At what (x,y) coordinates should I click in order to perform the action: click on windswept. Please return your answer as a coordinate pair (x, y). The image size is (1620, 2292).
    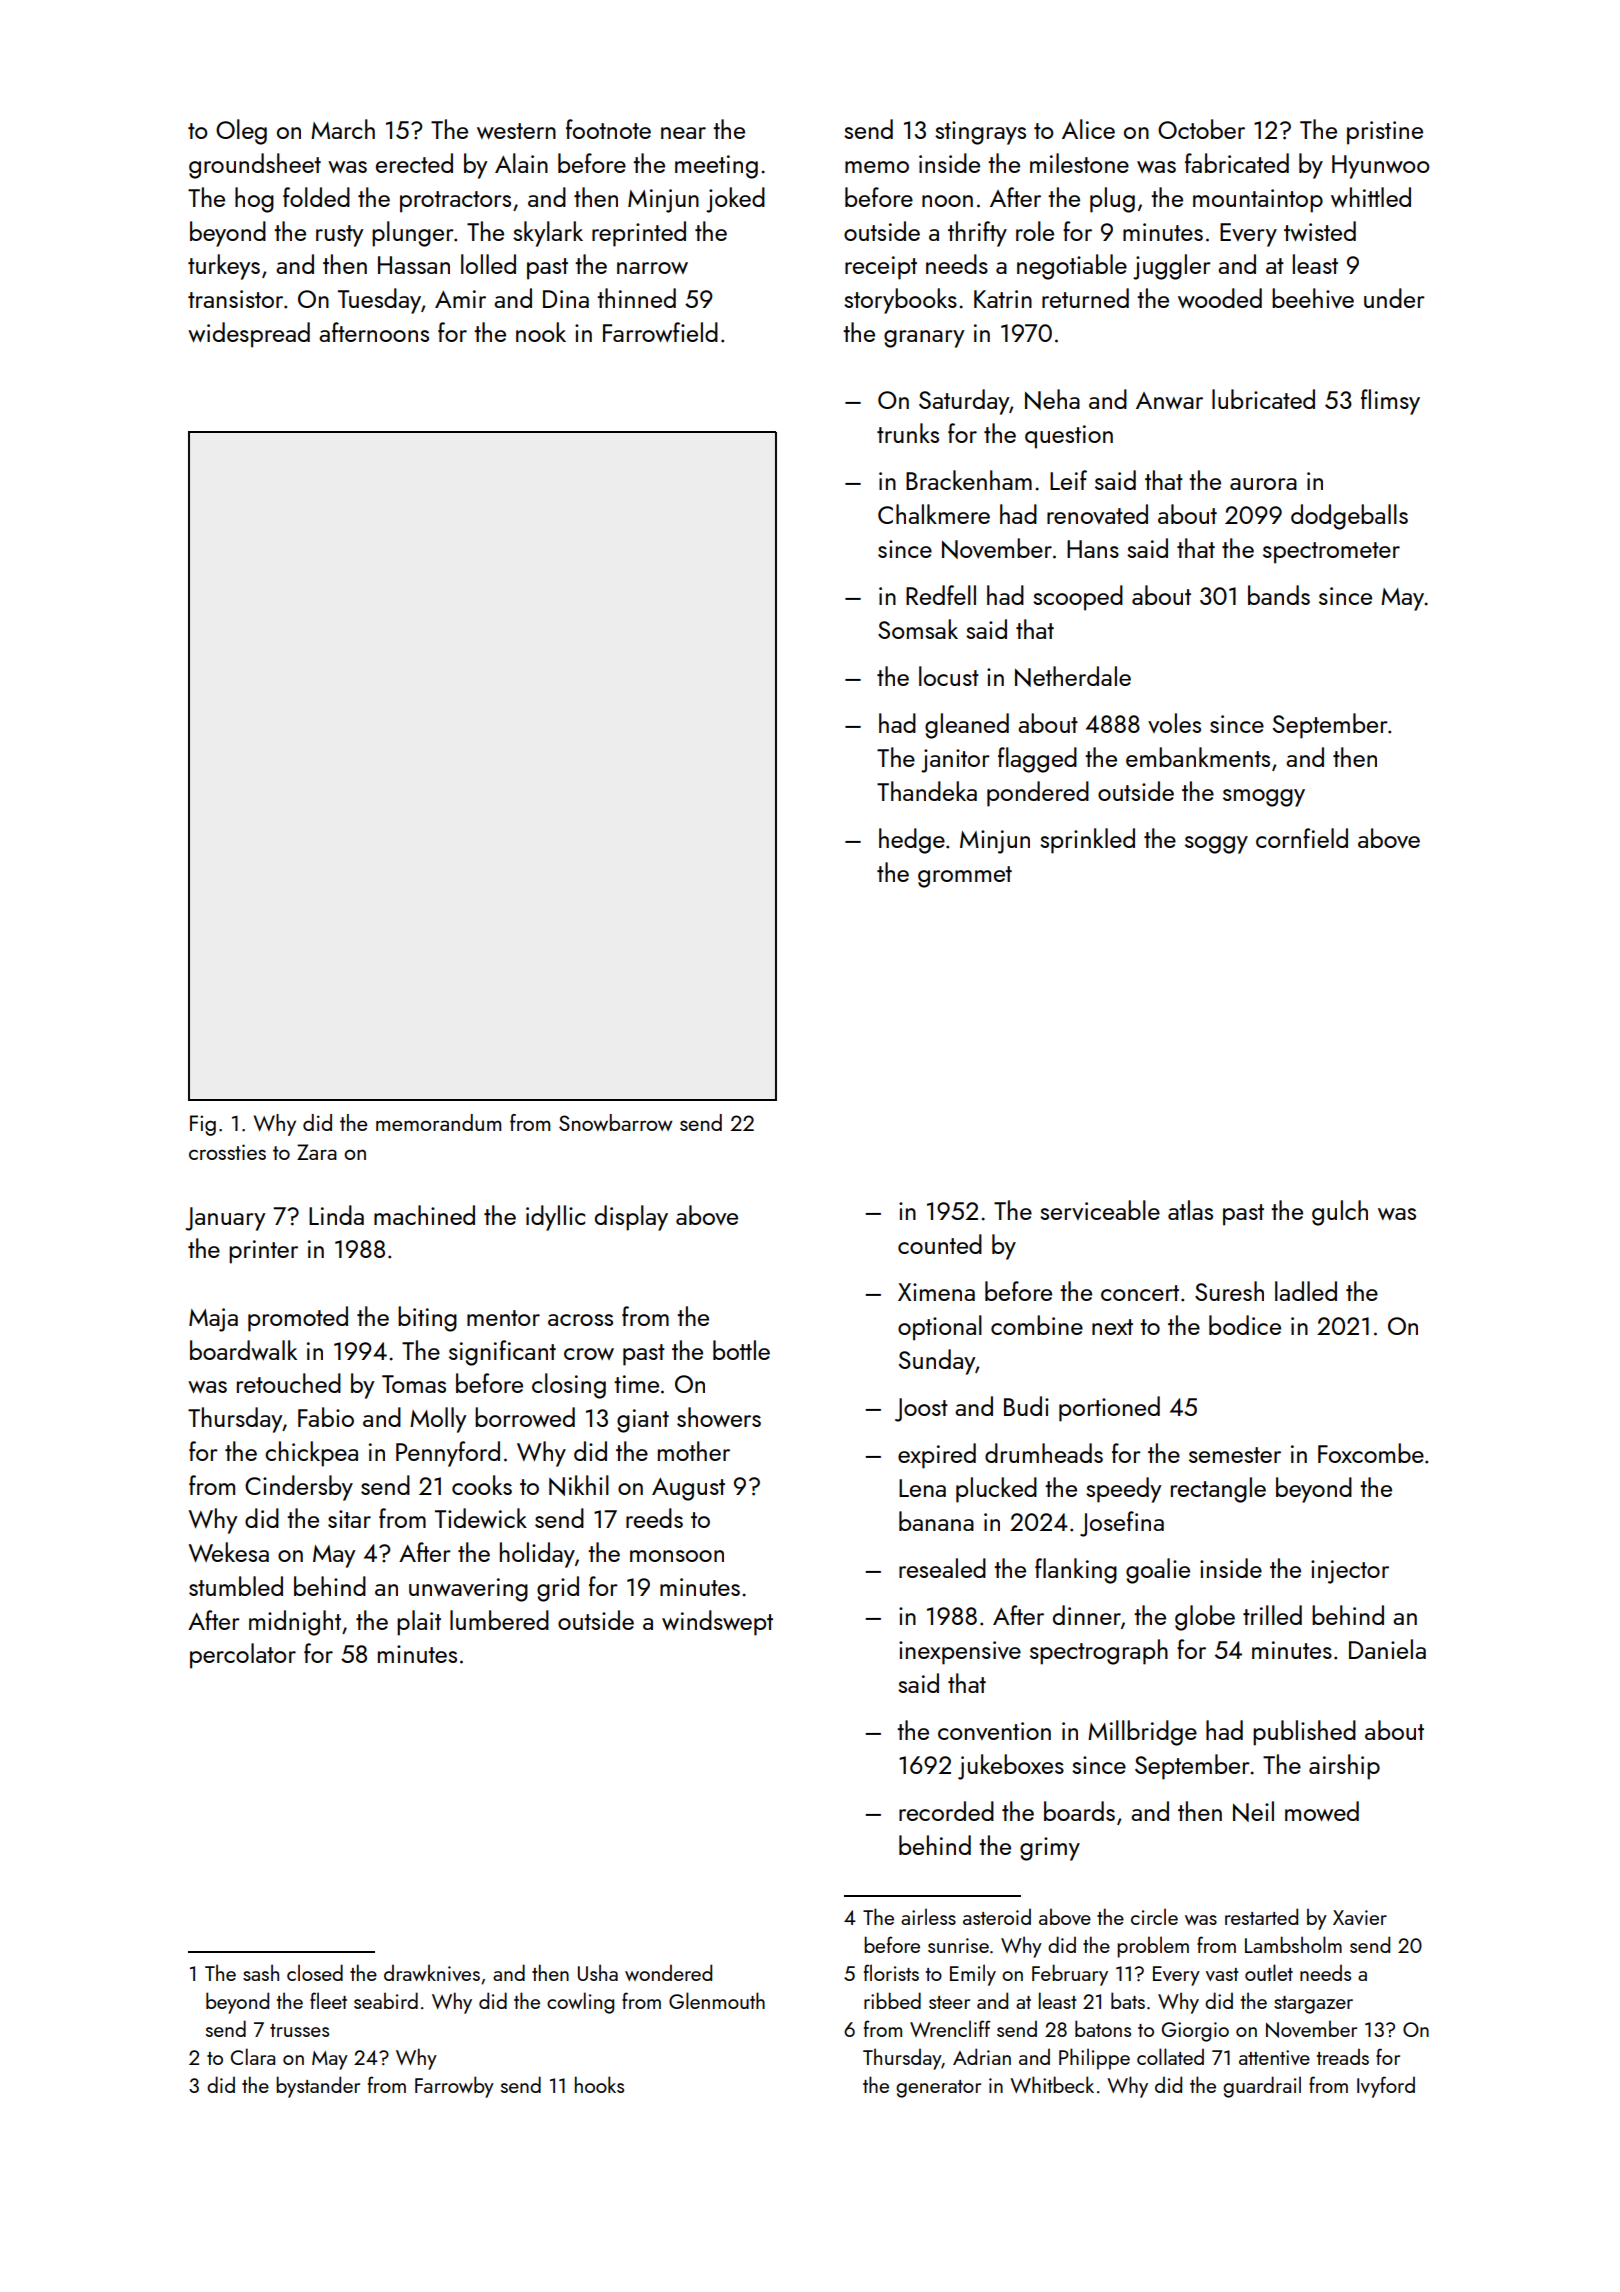
    Looking at the image, I should click on (717, 1623).
